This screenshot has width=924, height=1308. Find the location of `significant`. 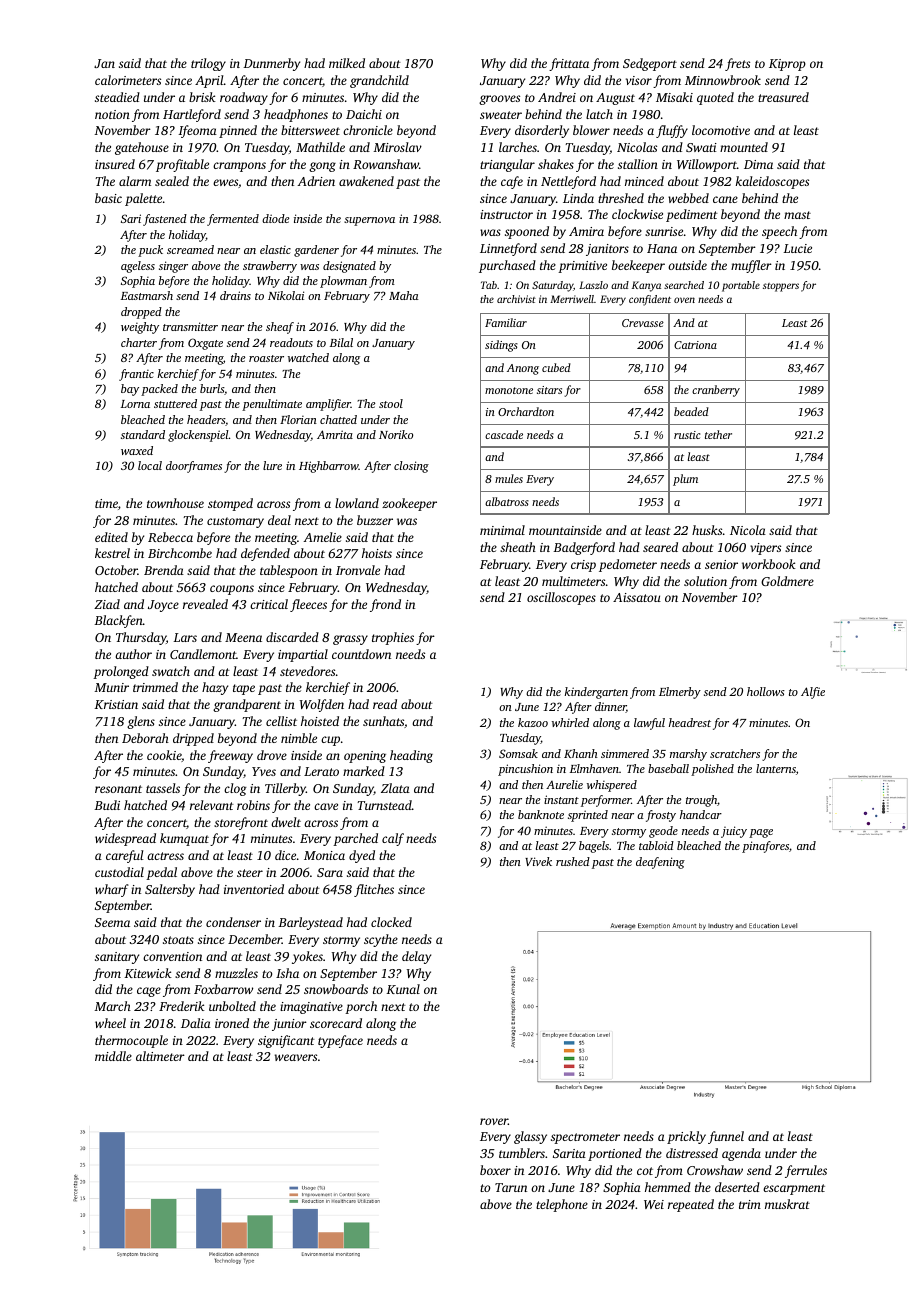

significant is located at coordinates (286, 1041).
